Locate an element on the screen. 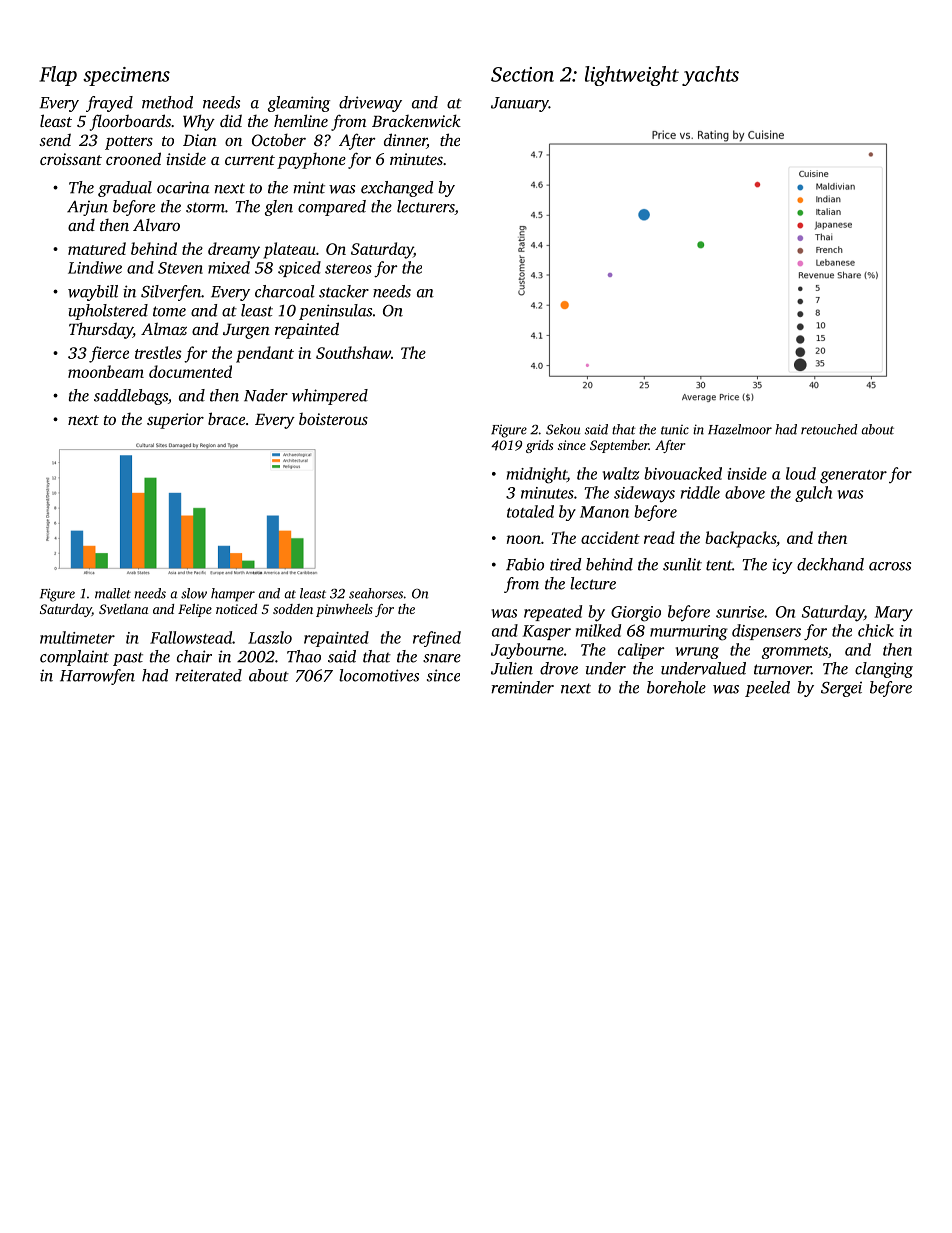 Image resolution: width=952 pixels, height=1233 pixels. tunic is located at coordinates (675, 430).
